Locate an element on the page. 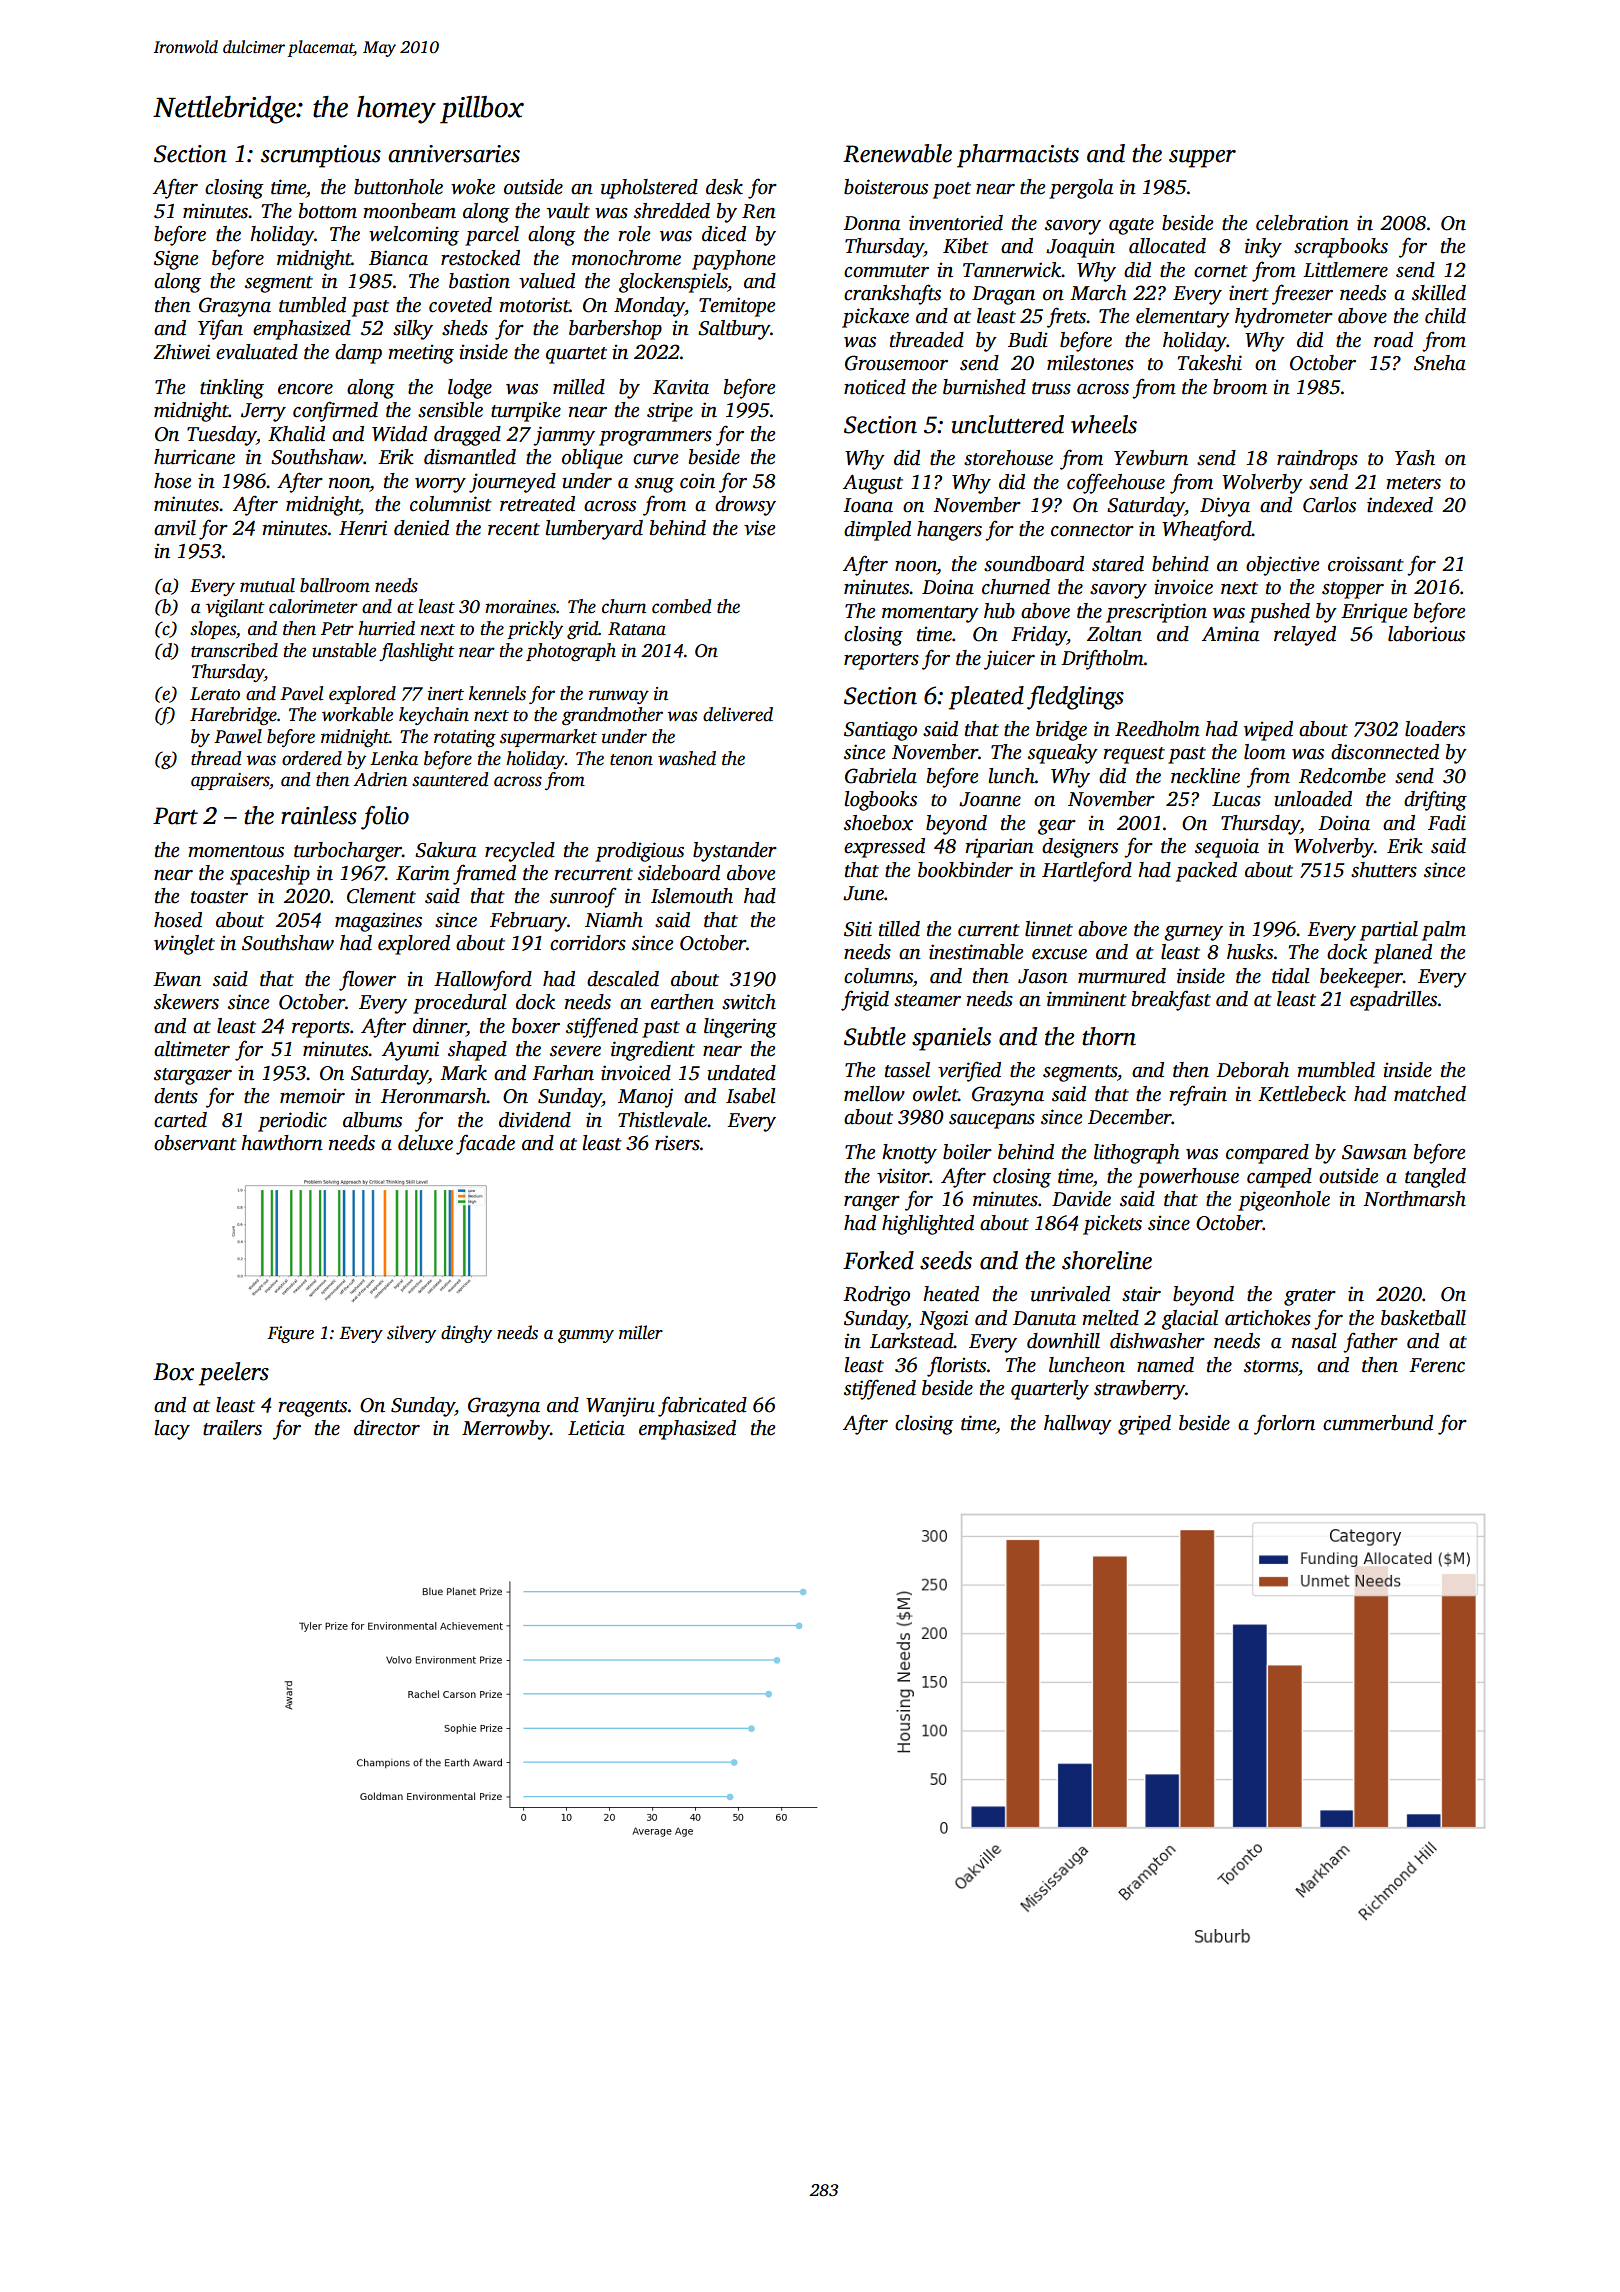 This page has height=2292, width=1620. Ioana is located at coordinates (868, 505).
